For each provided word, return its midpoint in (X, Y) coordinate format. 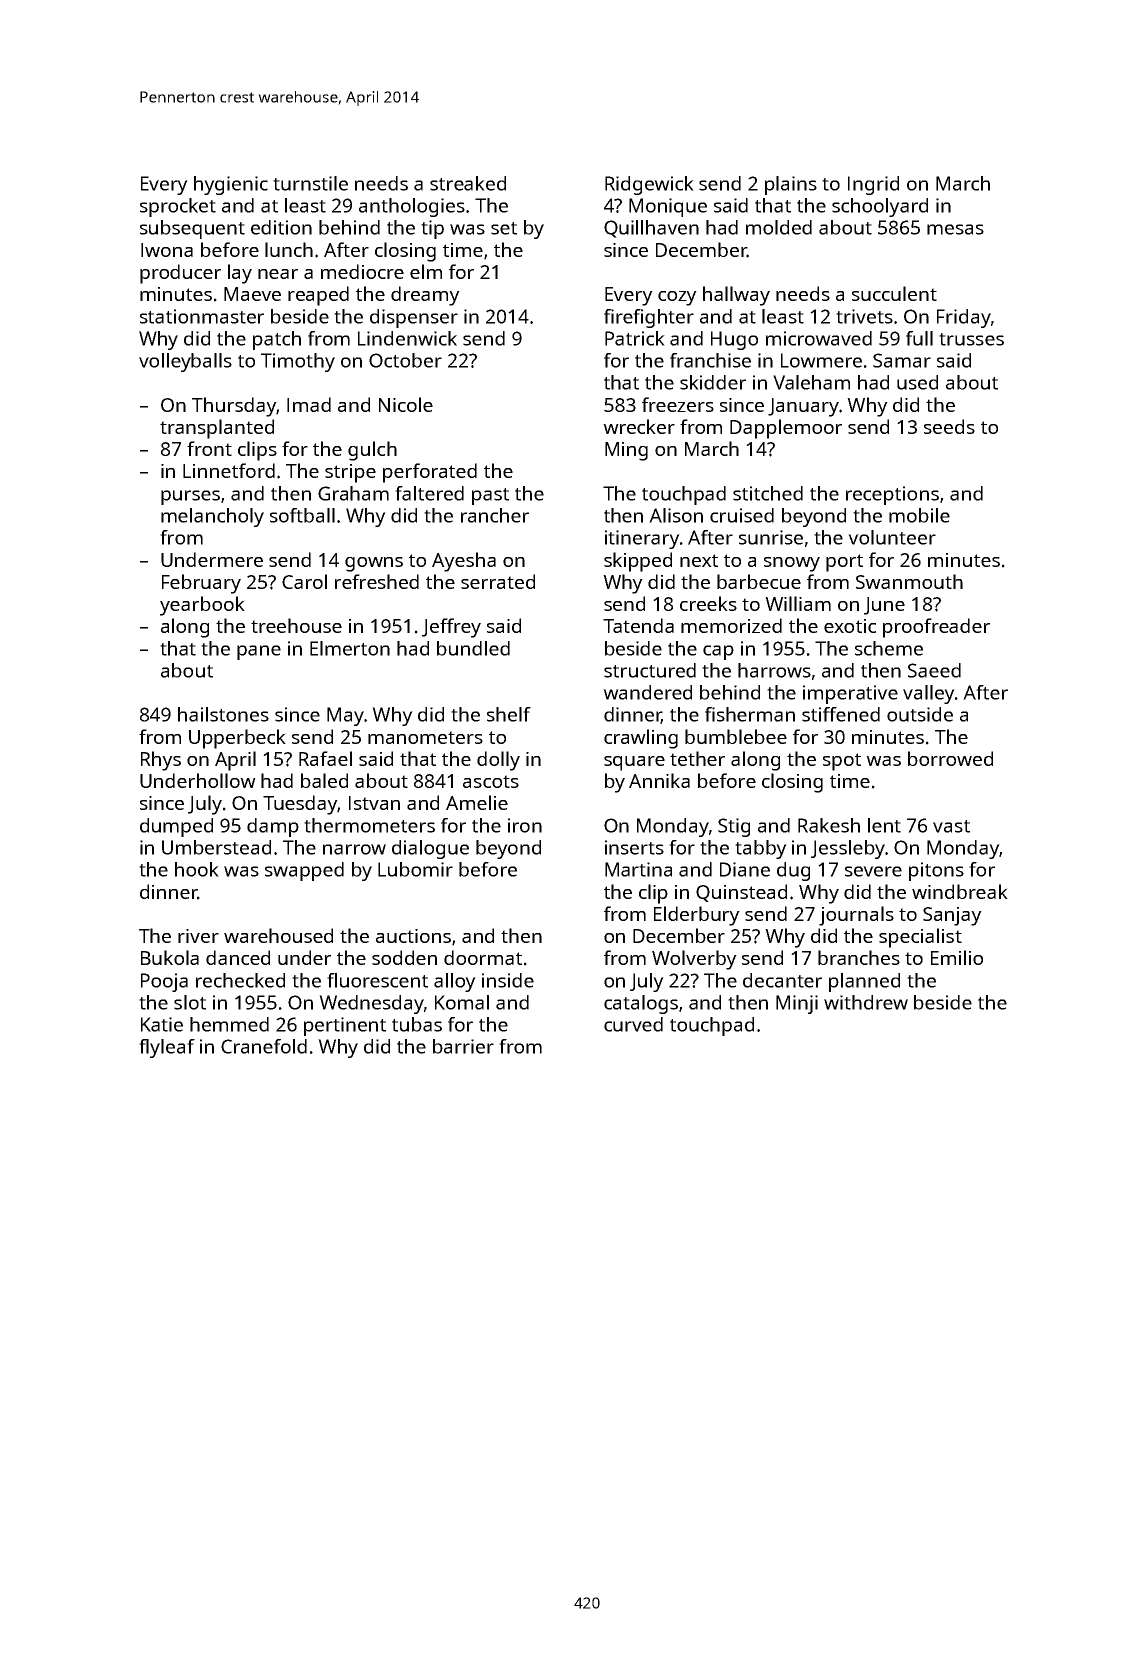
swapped (304, 871)
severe (873, 871)
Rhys (161, 761)
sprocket (178, 207)
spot (842, 762)
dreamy (425, 296)
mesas (955, 229)
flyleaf (167, 1048)
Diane (745, 869)
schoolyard (880, 207)
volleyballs (185, 362)
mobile (919, 515)
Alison (676, 515)
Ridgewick (649, 185)
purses (190, 497)
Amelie (477, 802)
